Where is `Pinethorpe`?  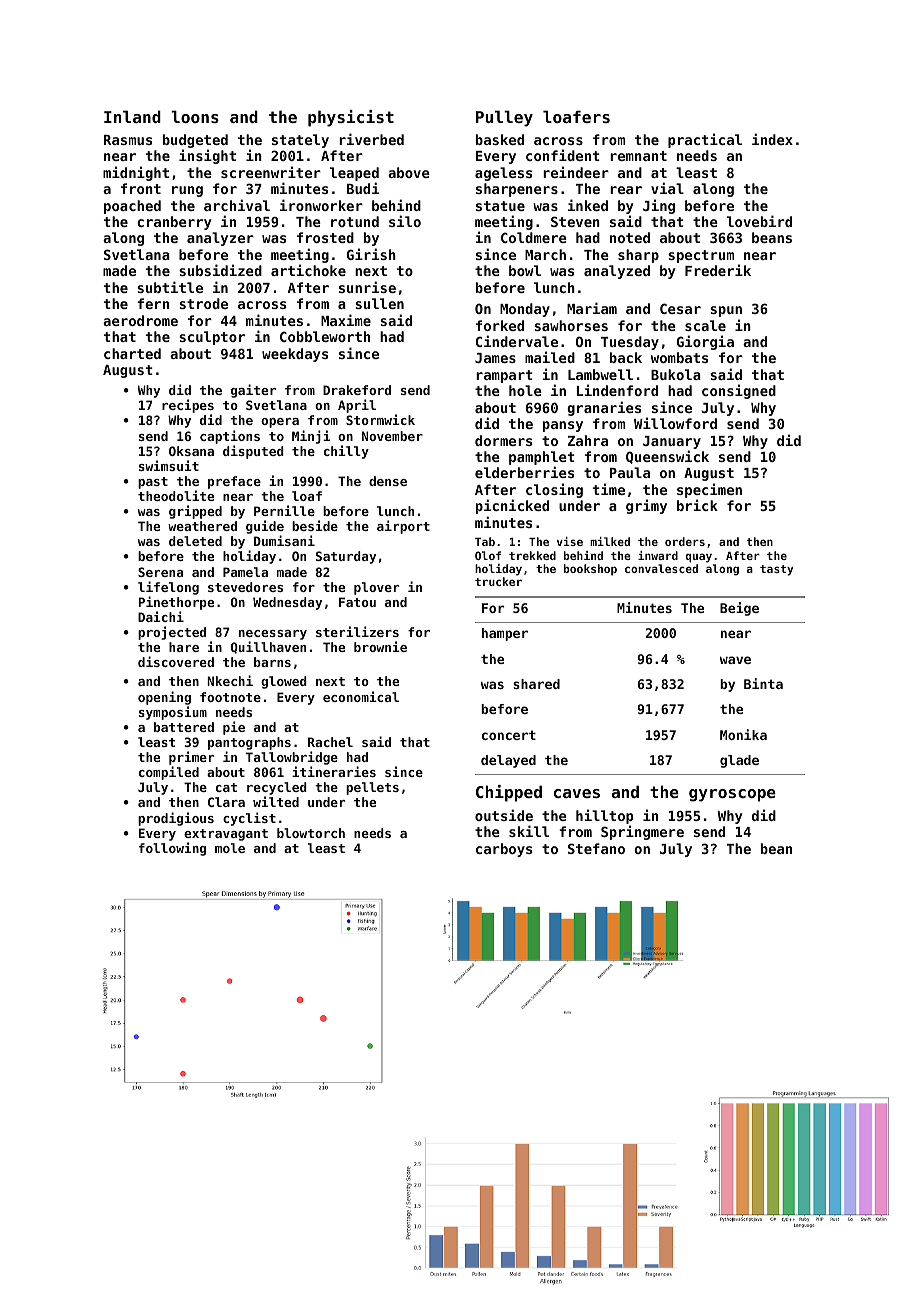 Pinethorpe is located at coordinates (176, 603).
